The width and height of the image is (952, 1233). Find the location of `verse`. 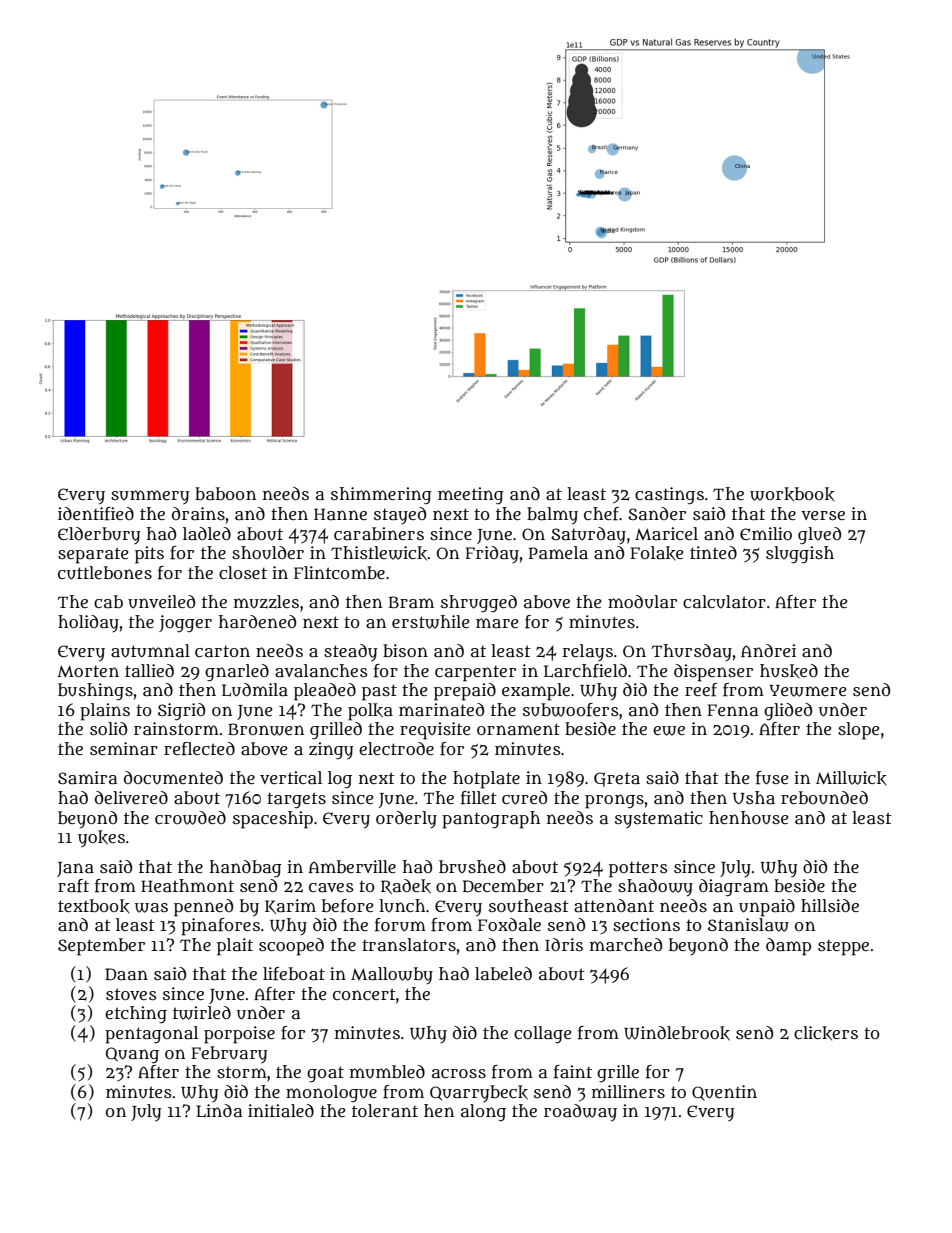

verse is located at coordinates (823, 515).
